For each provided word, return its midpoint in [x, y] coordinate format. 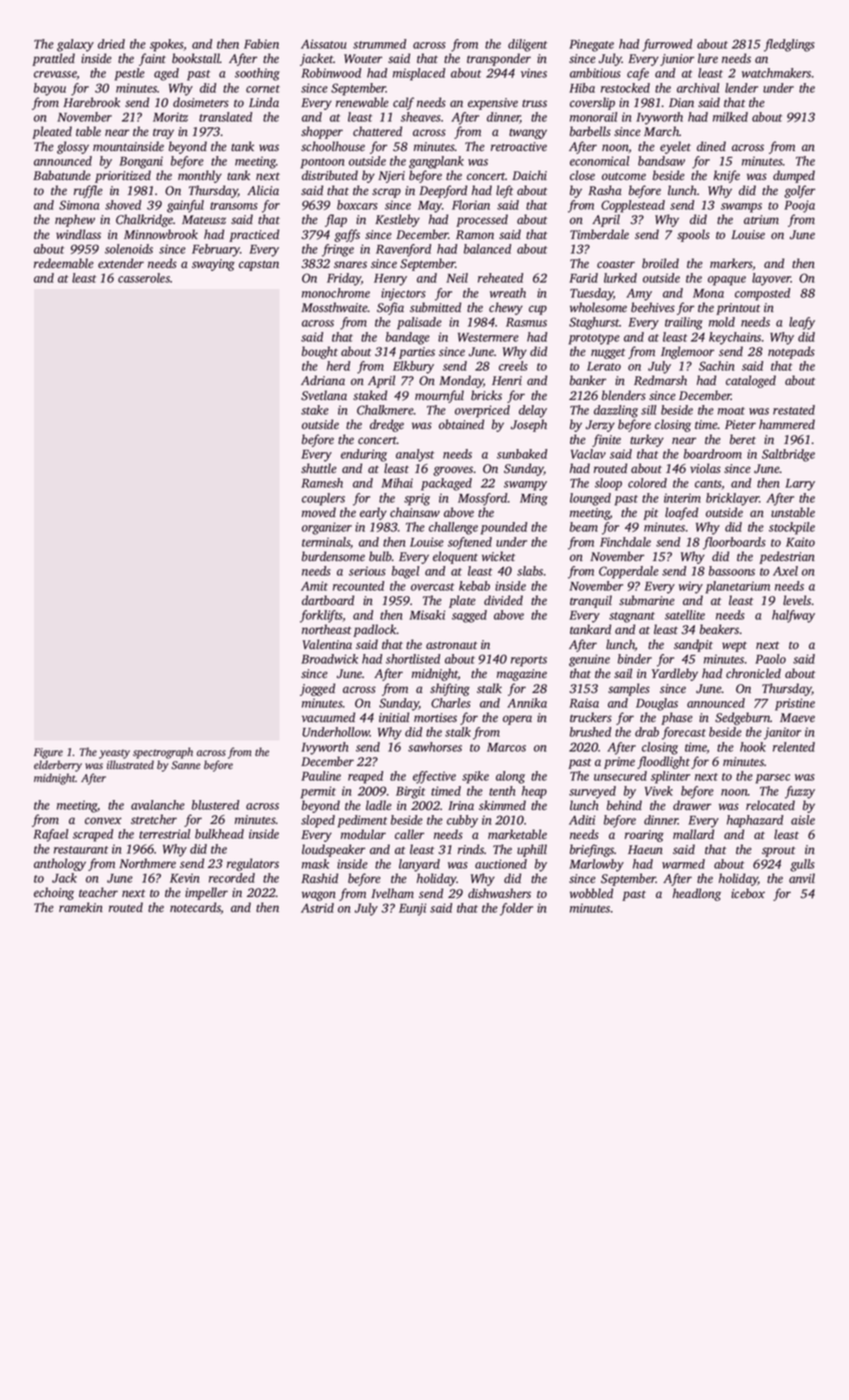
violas [705, 468]
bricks [486, 395]
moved [319, 512]
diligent [527, 45]
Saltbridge [788, 455]
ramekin [81, 907]
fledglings [789, 45]
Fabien [261, 44]
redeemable [64, 263]
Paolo [770, 659]
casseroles [144, 278]
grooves [453, 471]
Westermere [488, 337]
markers [731, 263]
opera [517, 720]
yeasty [114, 754]
